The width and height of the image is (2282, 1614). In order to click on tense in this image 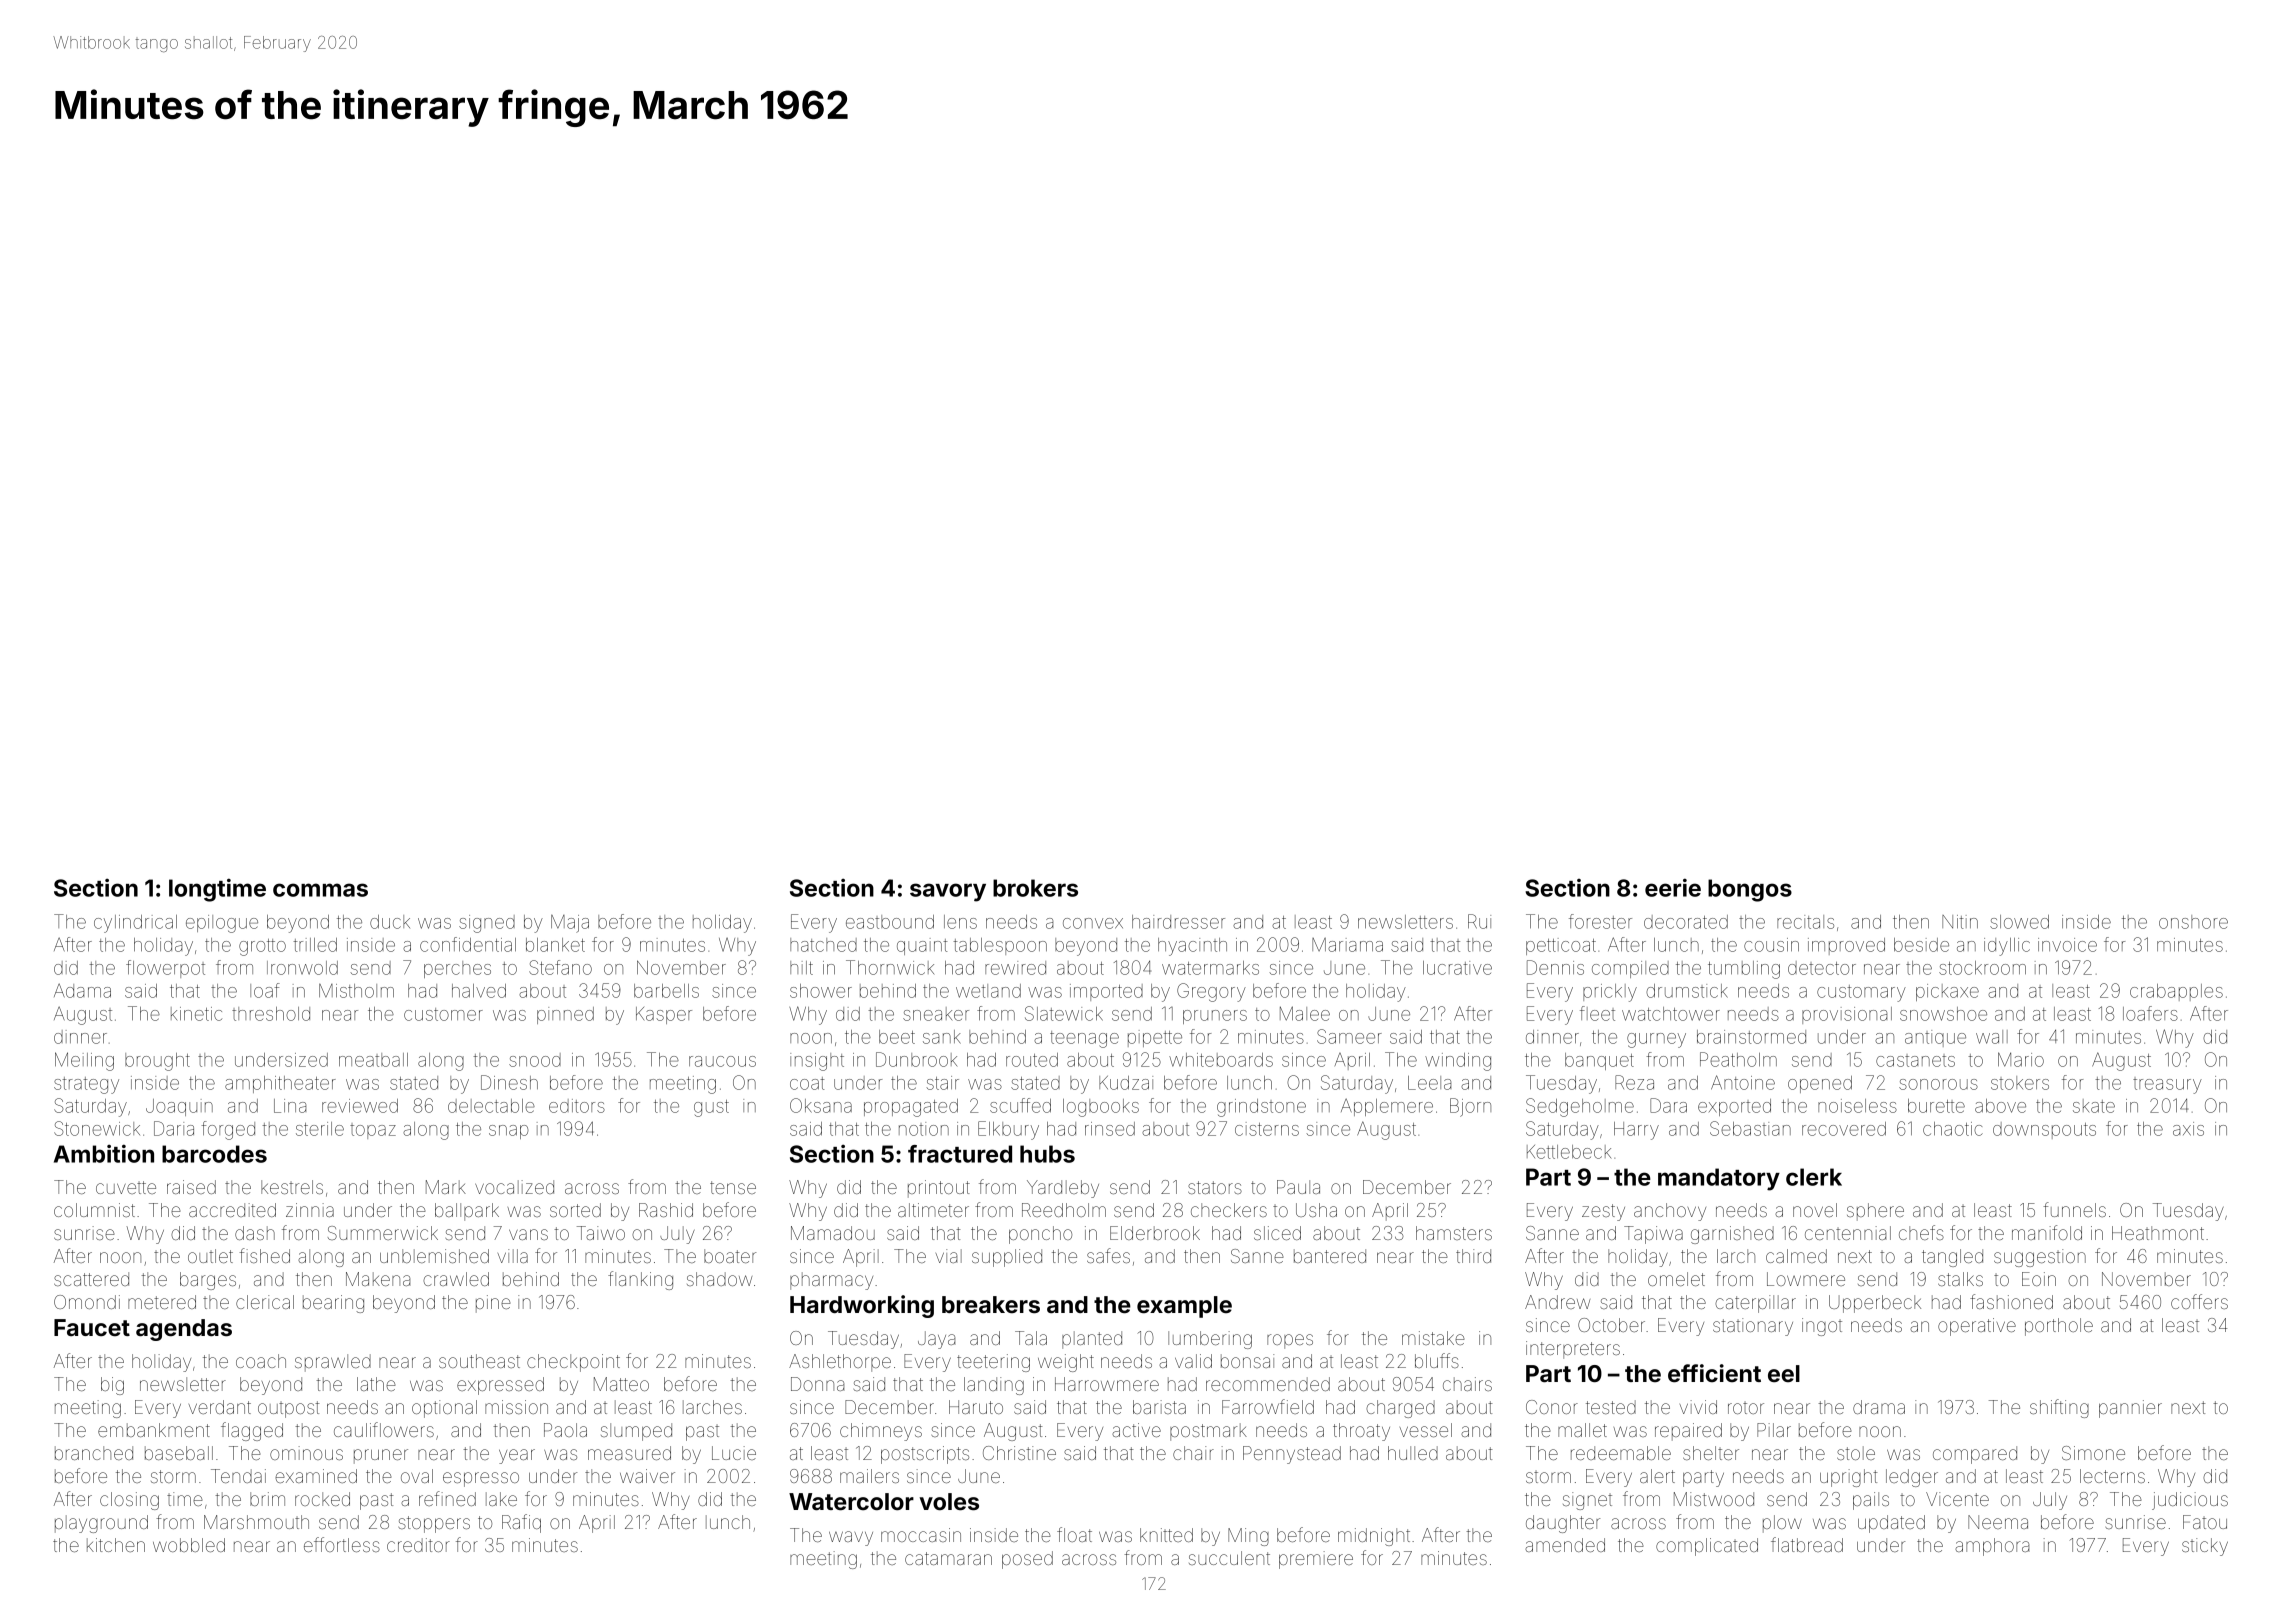, I will do `click(733, 1187)`.
